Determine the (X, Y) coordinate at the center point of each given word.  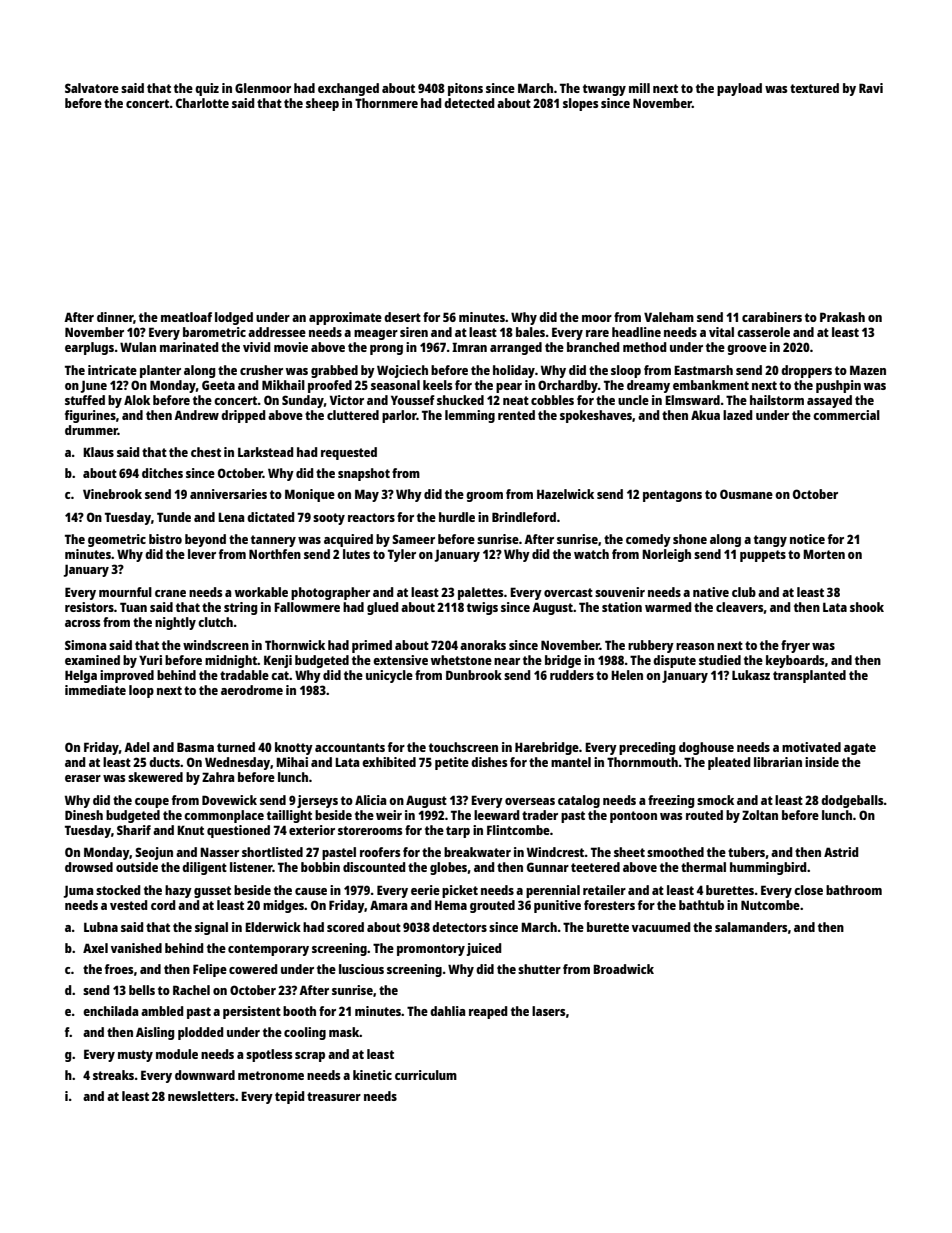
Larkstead (266, 452)
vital (721, 332)
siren (414, 332)
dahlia (447, 1011)
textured (814, 88)
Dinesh (84, 815)
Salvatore (92, 88)
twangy (604, 90)
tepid (290, 1097)
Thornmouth (642, 762)
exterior (312, 830)
